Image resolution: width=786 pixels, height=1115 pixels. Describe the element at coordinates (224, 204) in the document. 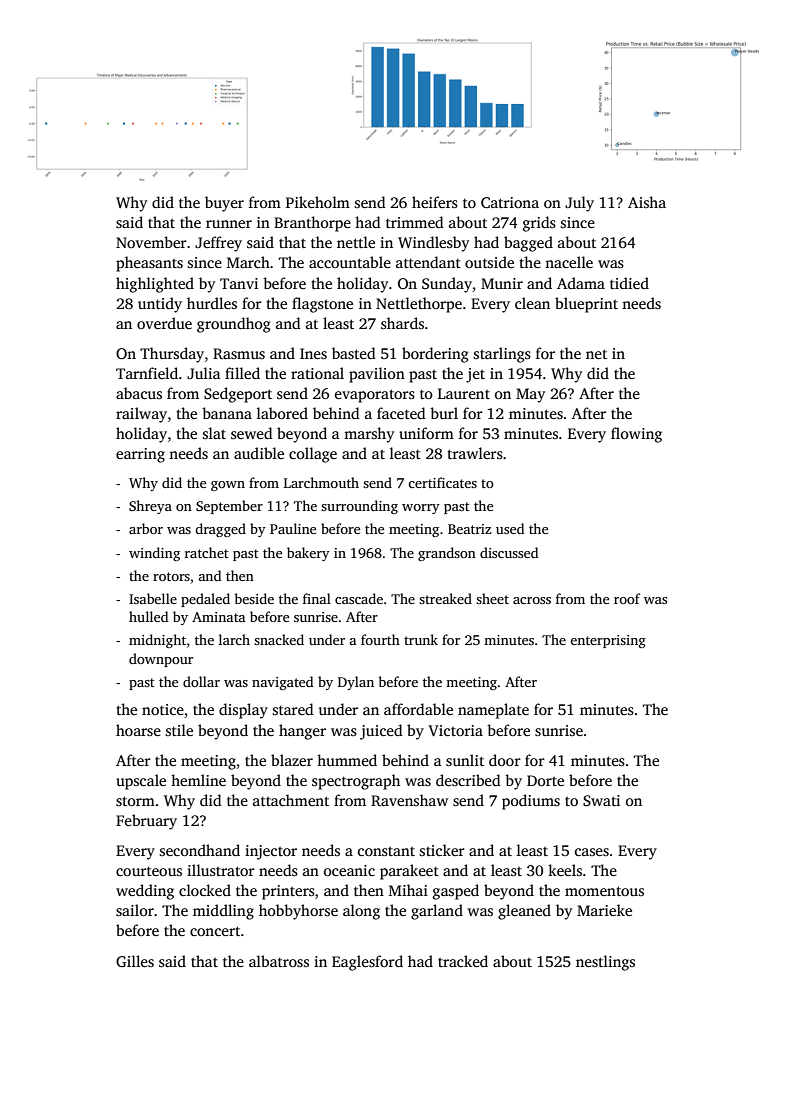

I see `buyer` at that location.
